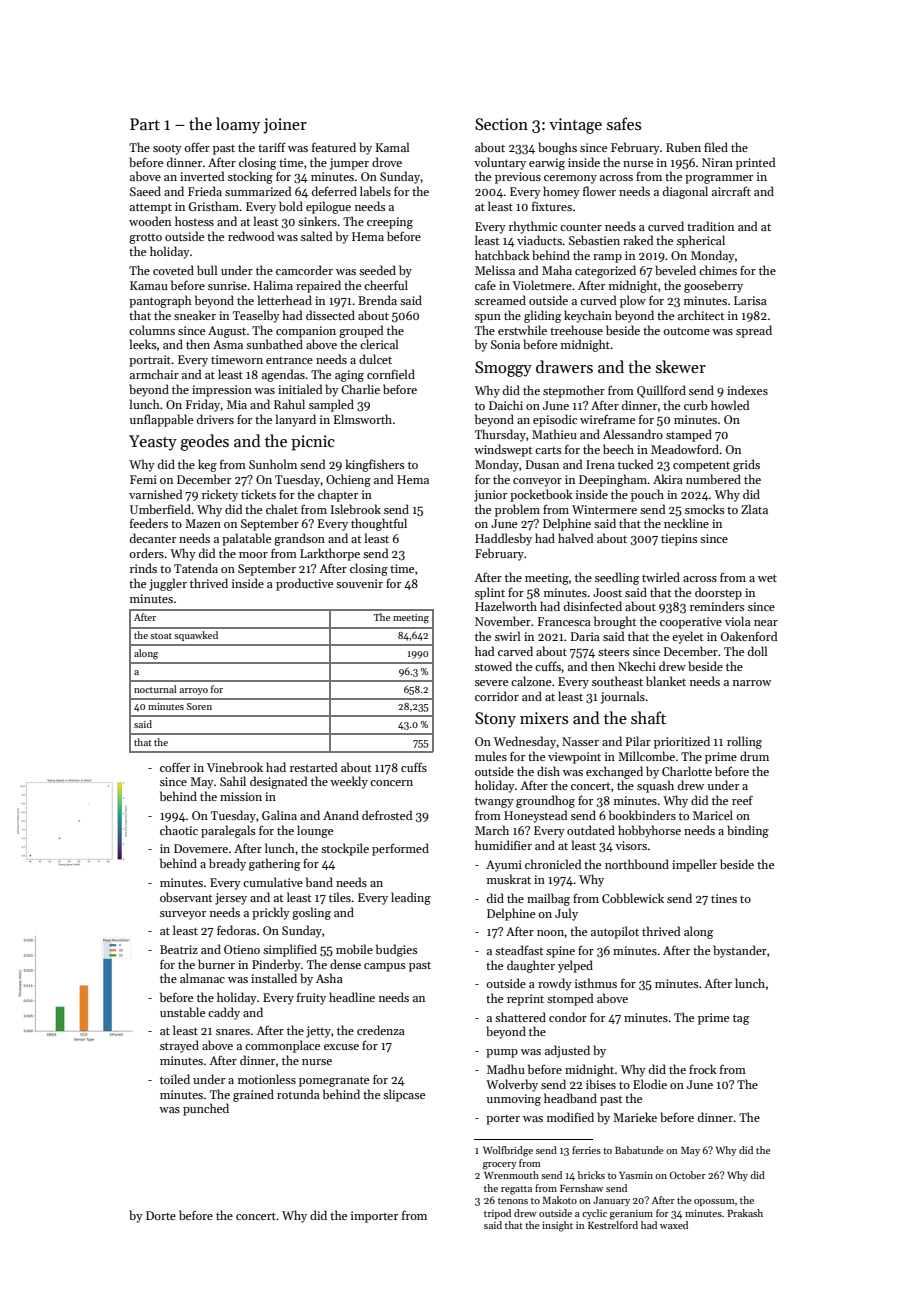  Describe the element at coordinates (196, 636) in the screenshot. I see `squawked` at that location.
